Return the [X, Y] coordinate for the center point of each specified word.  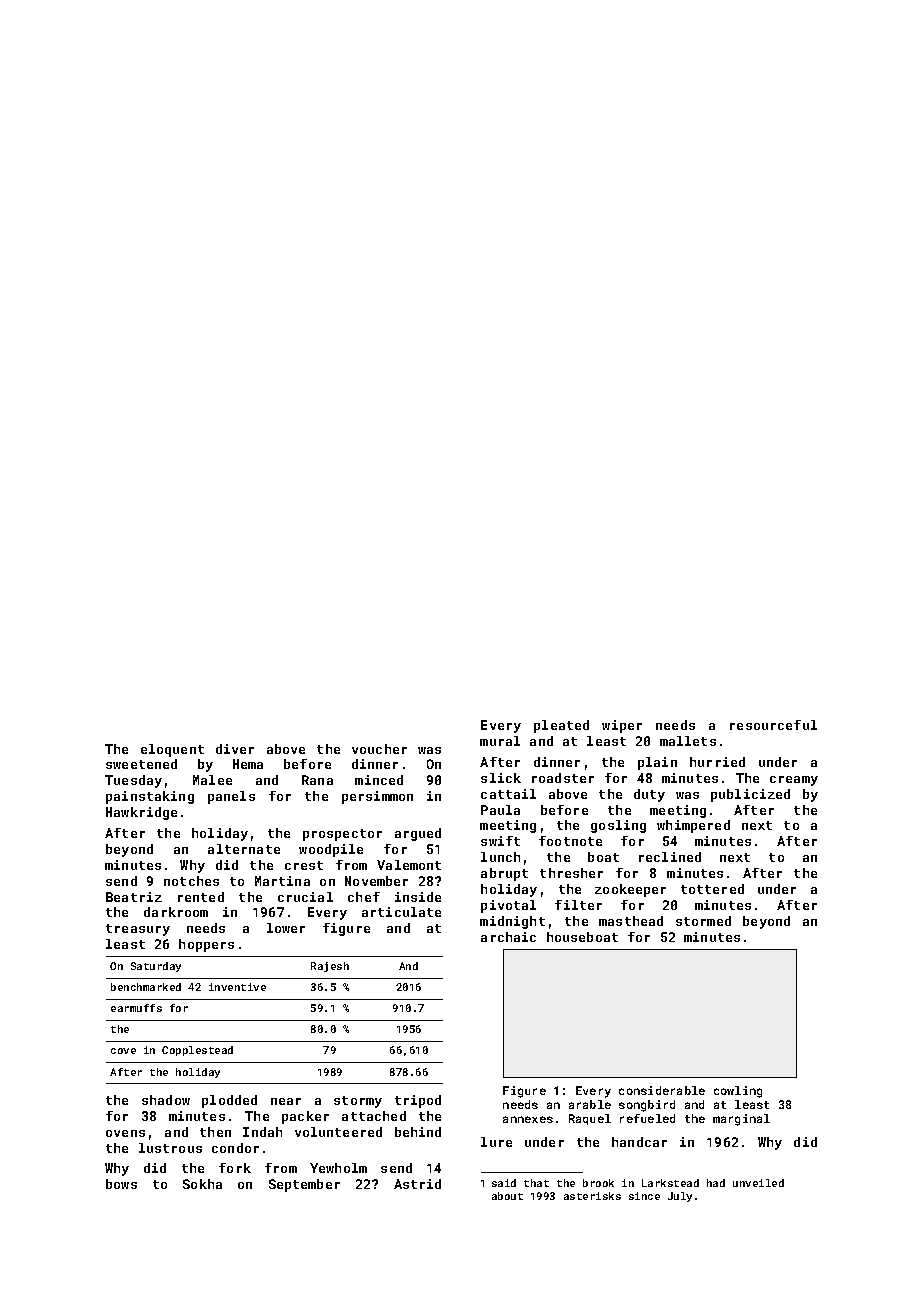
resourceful [773, 725]
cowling [738, 1092]
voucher [379, 749]
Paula [500, 810]
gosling [618, 826]
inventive [237, 987]
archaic [508, 937]
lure [496, 1142]
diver [235, 749]
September [304, 1185]
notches [191, 881]
